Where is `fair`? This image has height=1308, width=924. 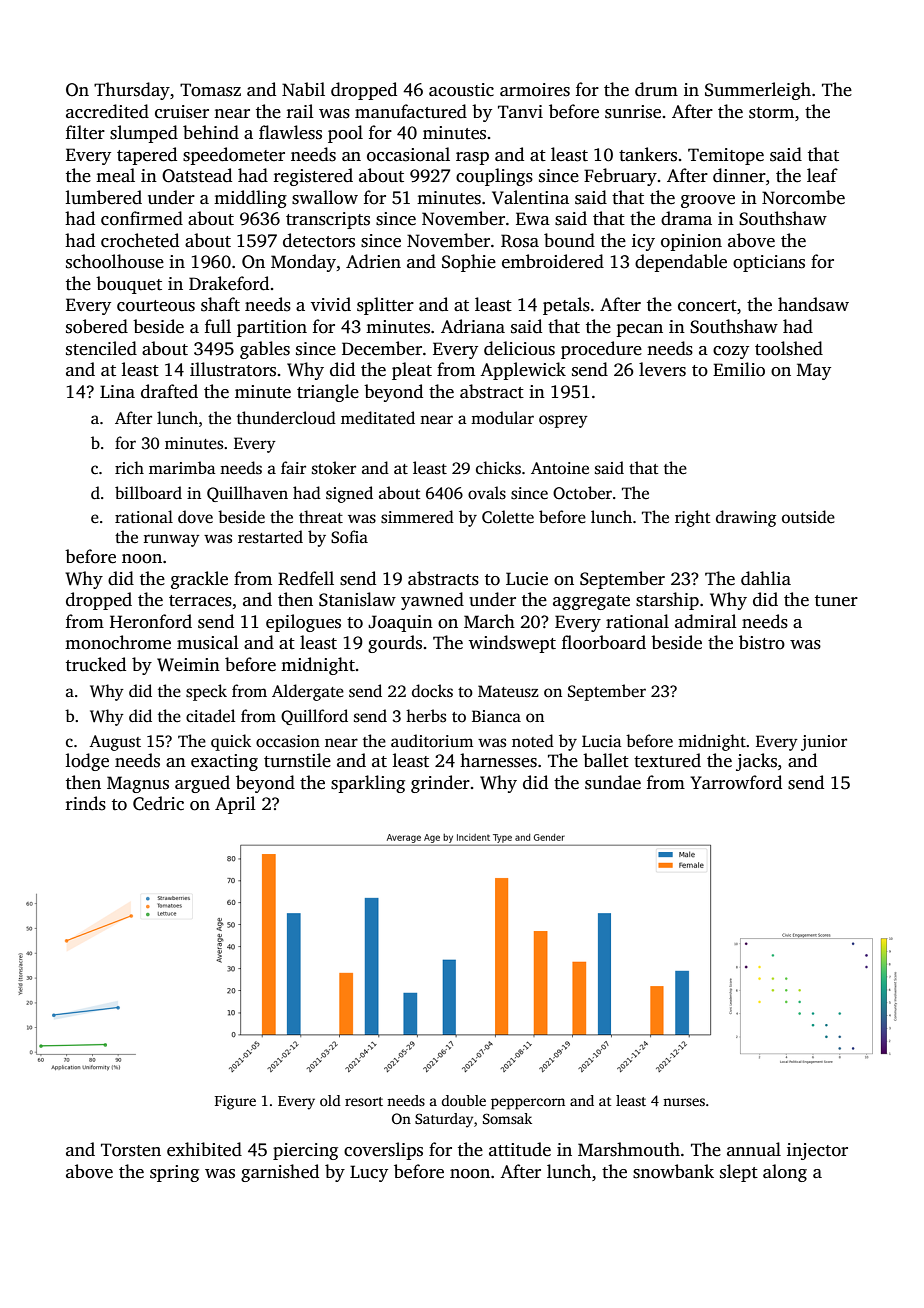
fair is located at coordinates (293, 467).
